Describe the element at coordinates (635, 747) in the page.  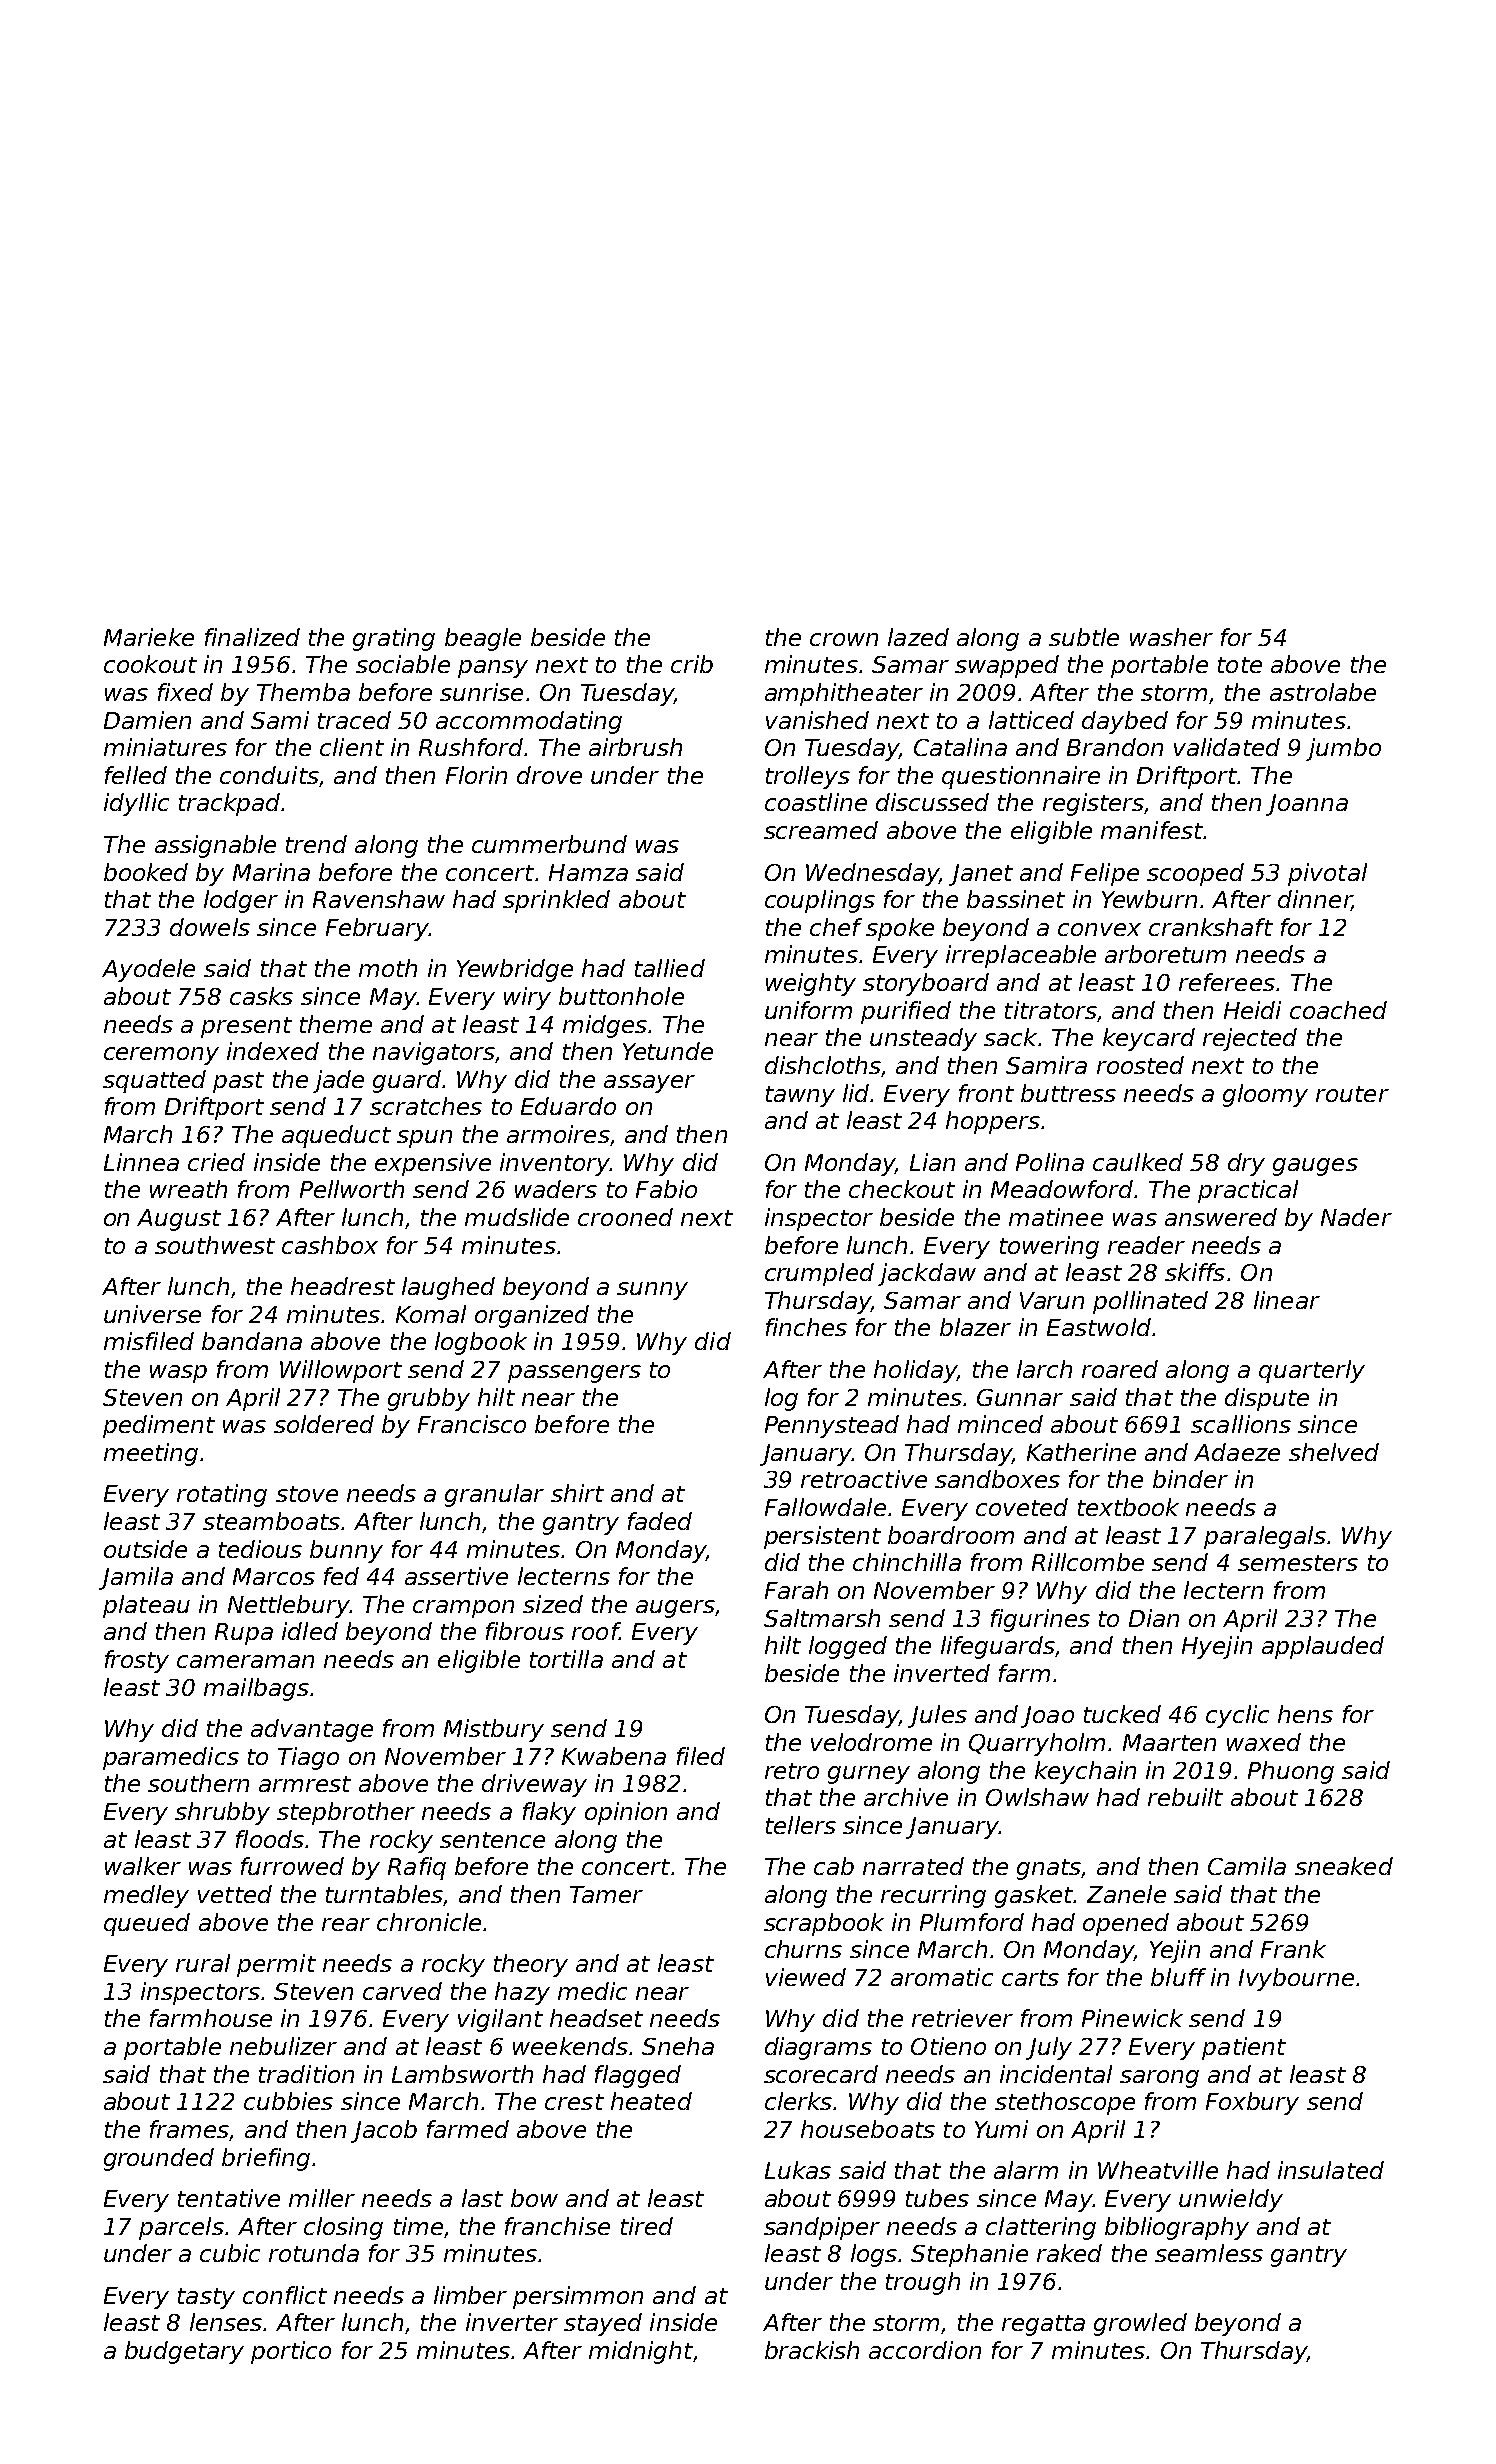
I see `airbrush` at that location.
